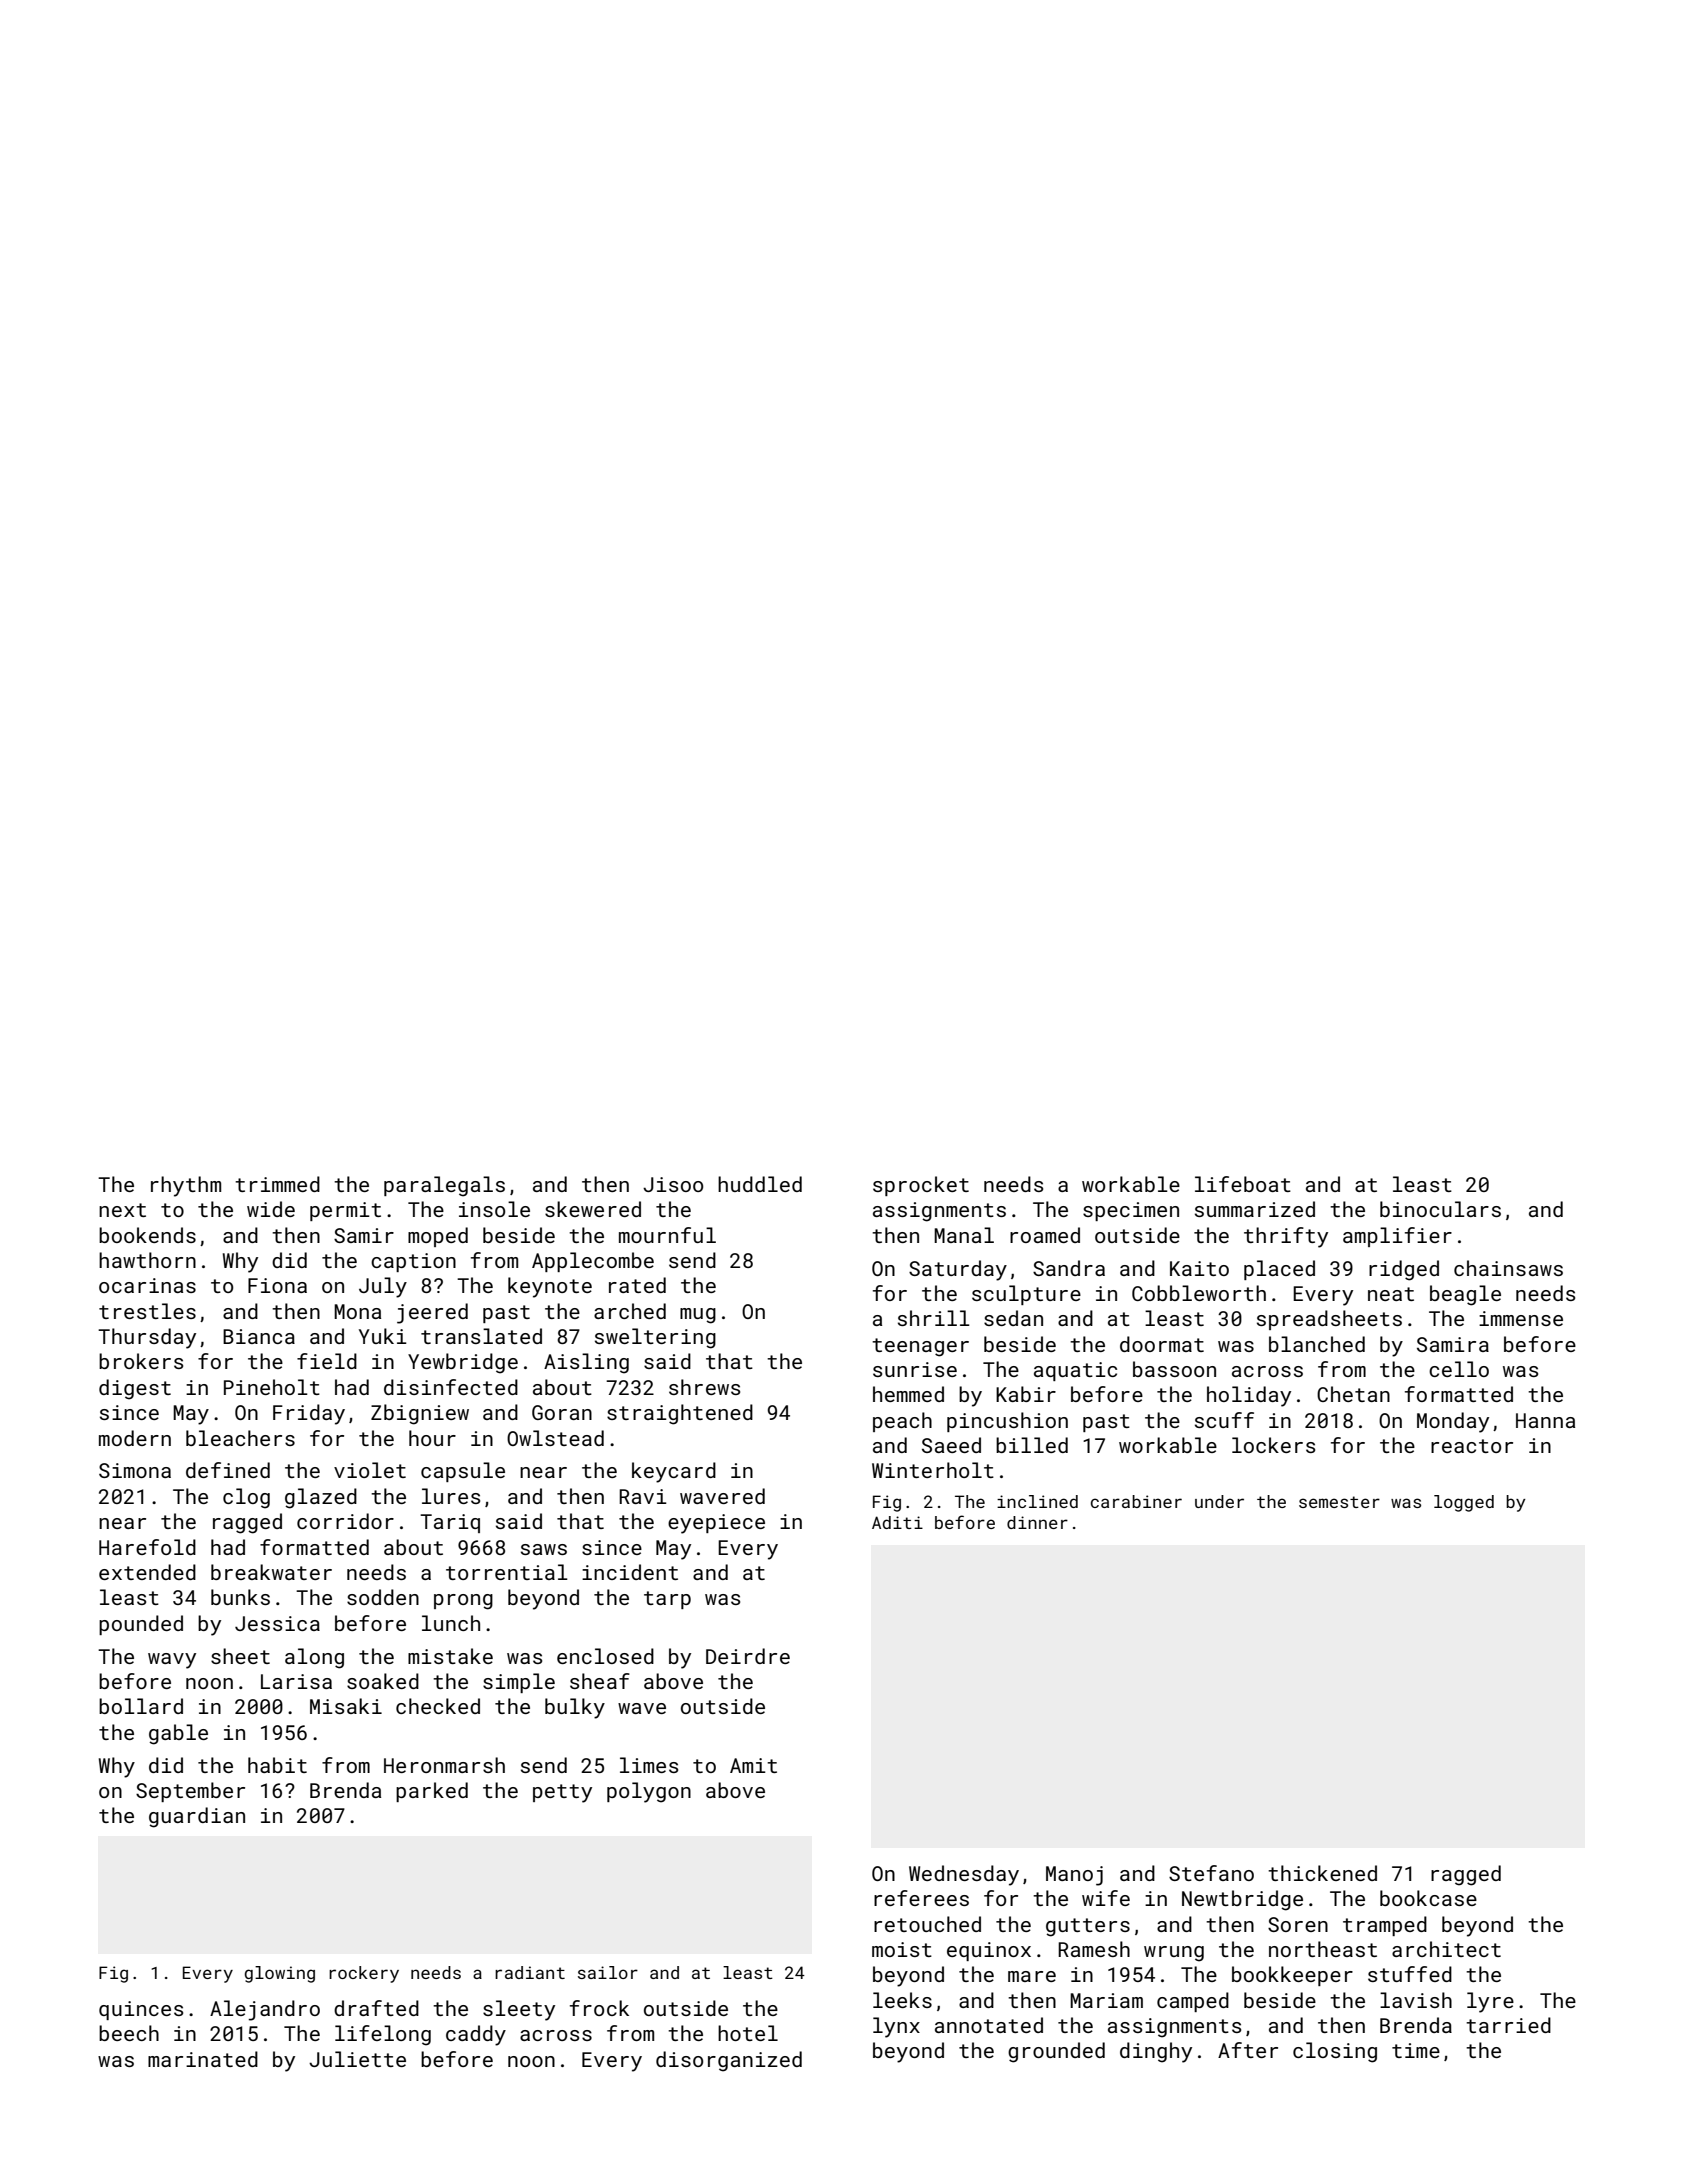 The image size is (1683, 2178). I want to click on rhythm, so click(186, 1186).
